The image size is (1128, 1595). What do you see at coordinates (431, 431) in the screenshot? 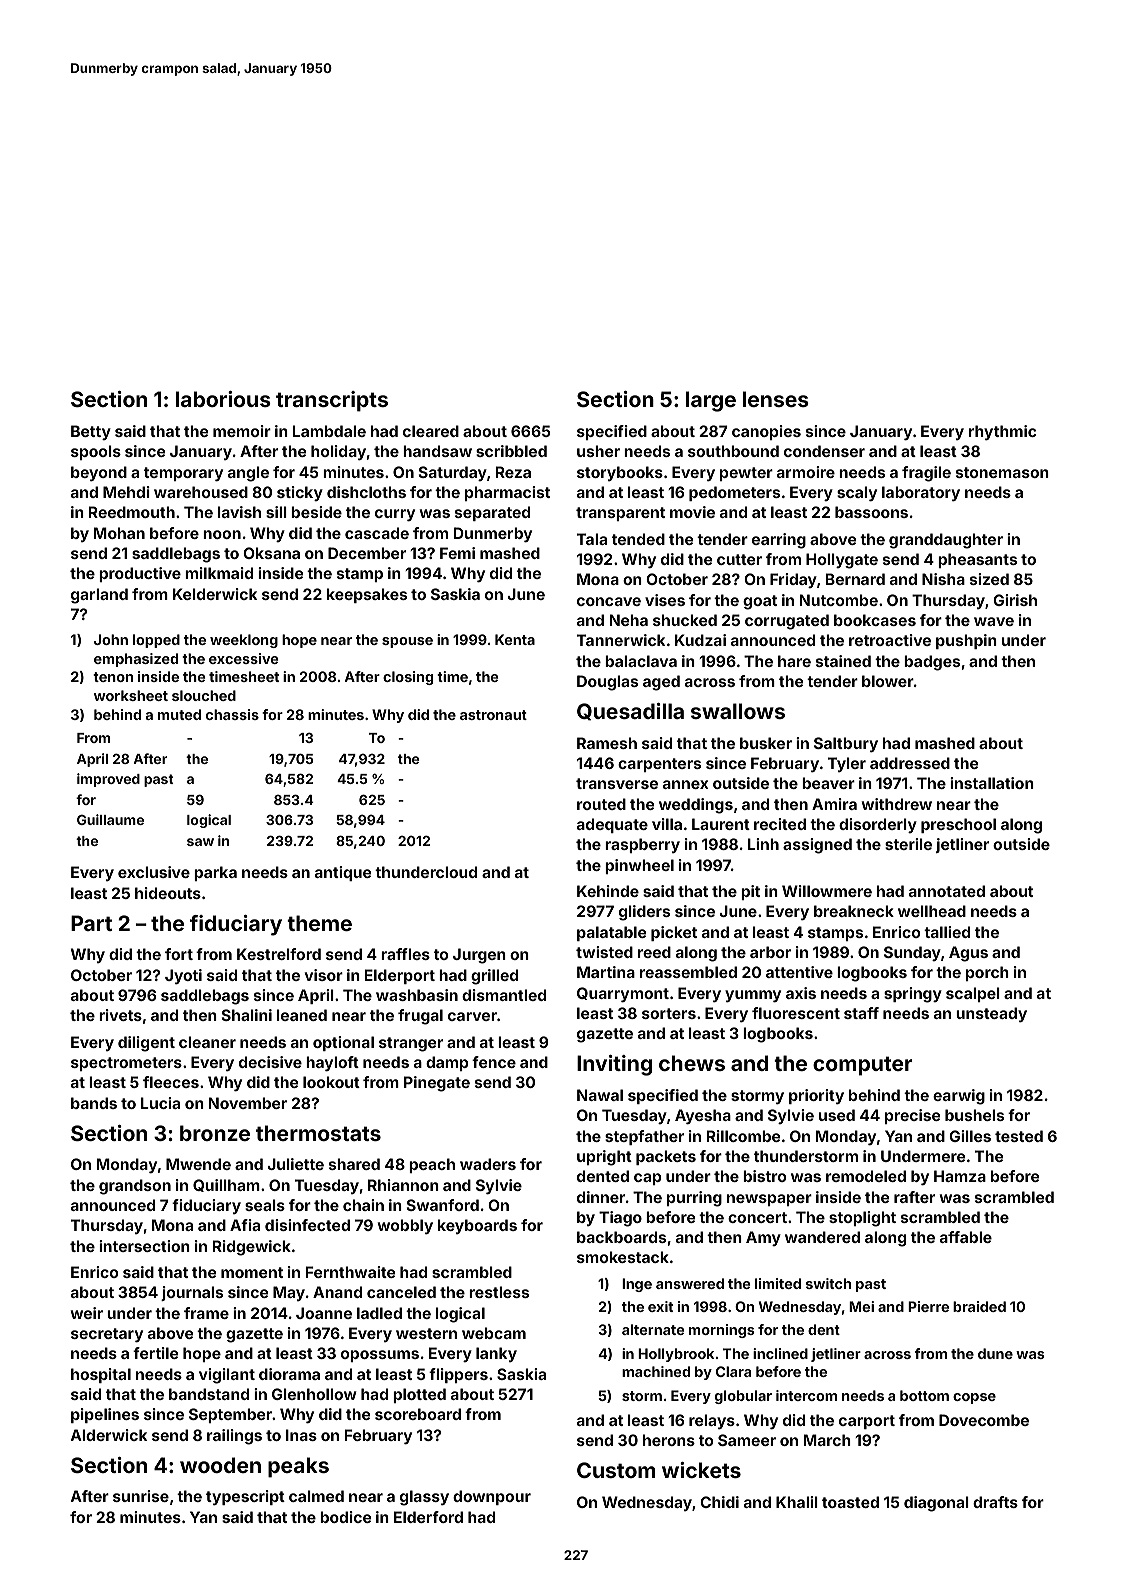
I see `cleared` at bounding box center [431, 431].
